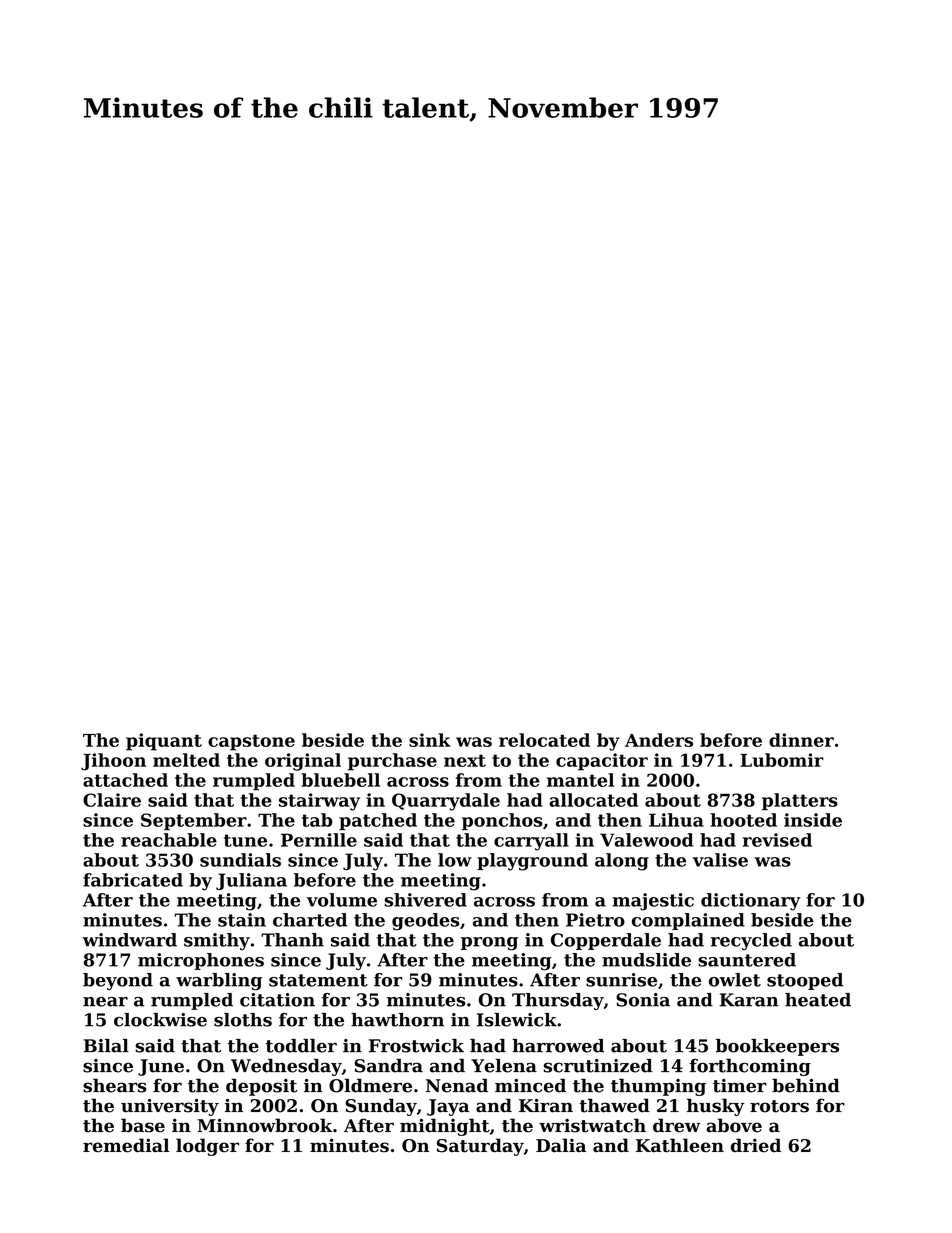 This document has height=1233, width=952. Describe the element at coordinates (489, 944) in the document. I see `prong` at that location.
